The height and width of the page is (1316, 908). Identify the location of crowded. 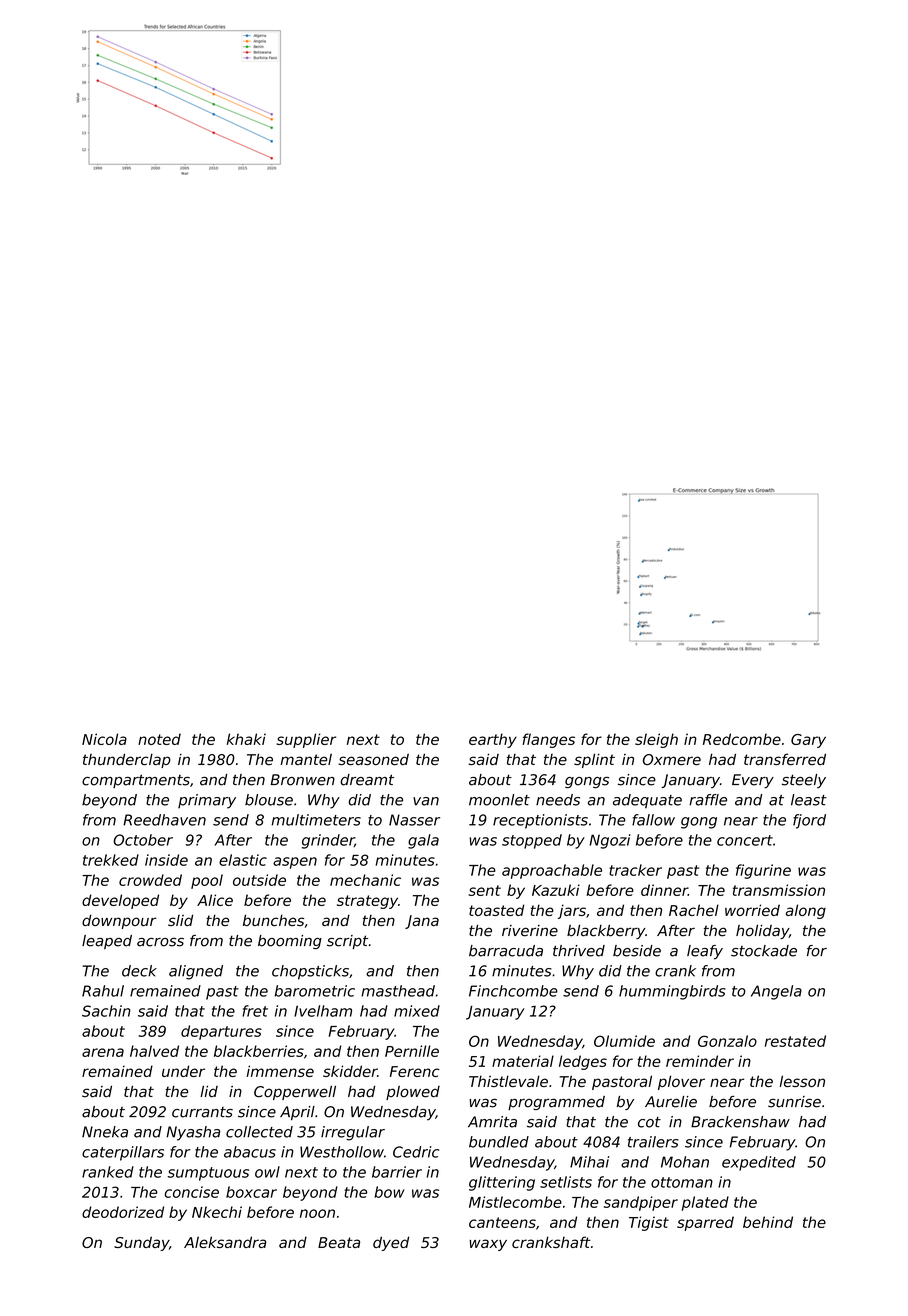
(150, 880).
